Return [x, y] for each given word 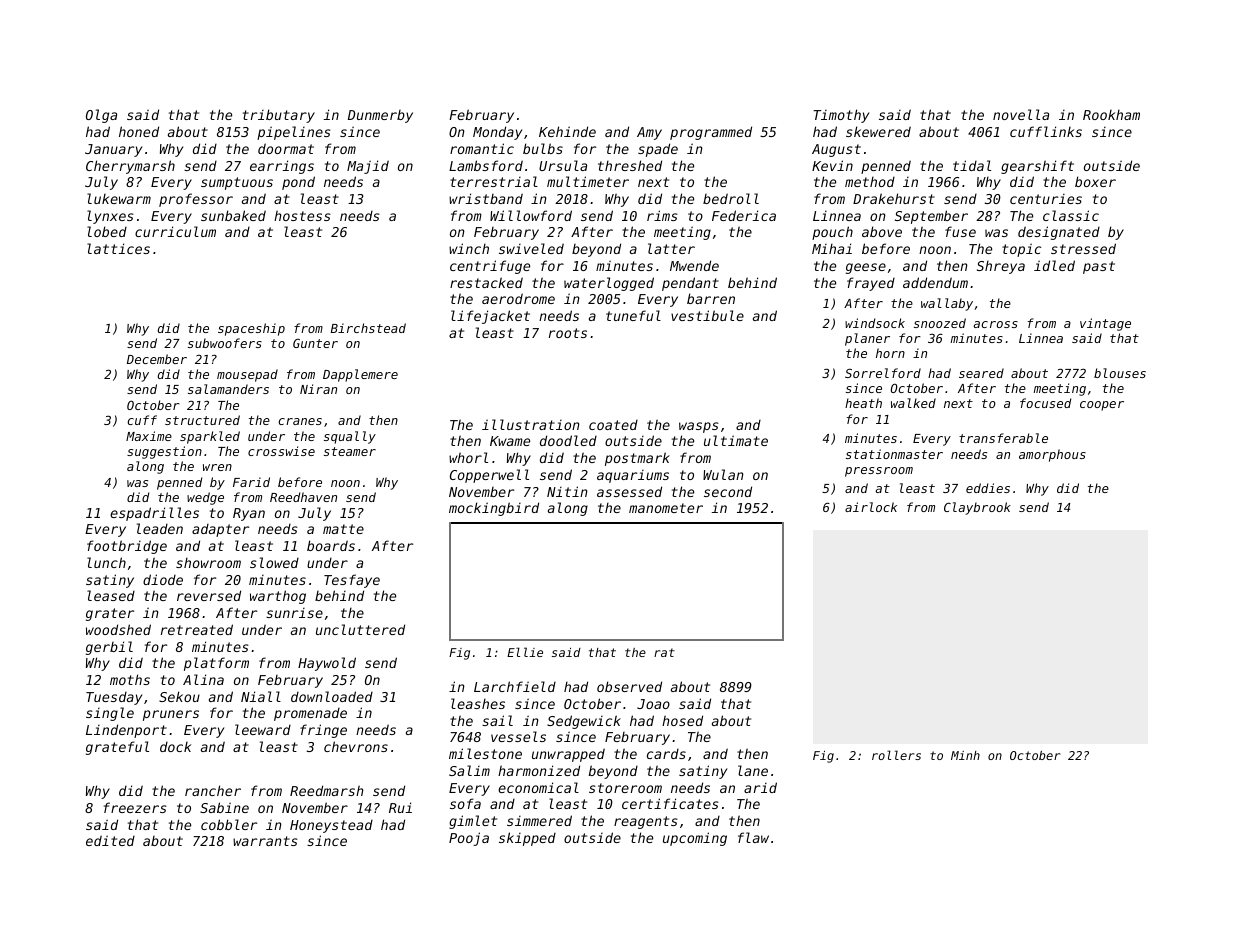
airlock [871, 507]
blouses [1120, 373]
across [995, 324]
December [157, 359]
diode [163, 579]
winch [469, 248]
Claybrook [977, 508]
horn [890, 353]
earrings [282, 167]
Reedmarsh [327, 790]
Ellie [525, 652]
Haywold [327, 664]
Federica [744, 215]
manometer [666, 508]
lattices [118, 248]
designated [1059, 233]
